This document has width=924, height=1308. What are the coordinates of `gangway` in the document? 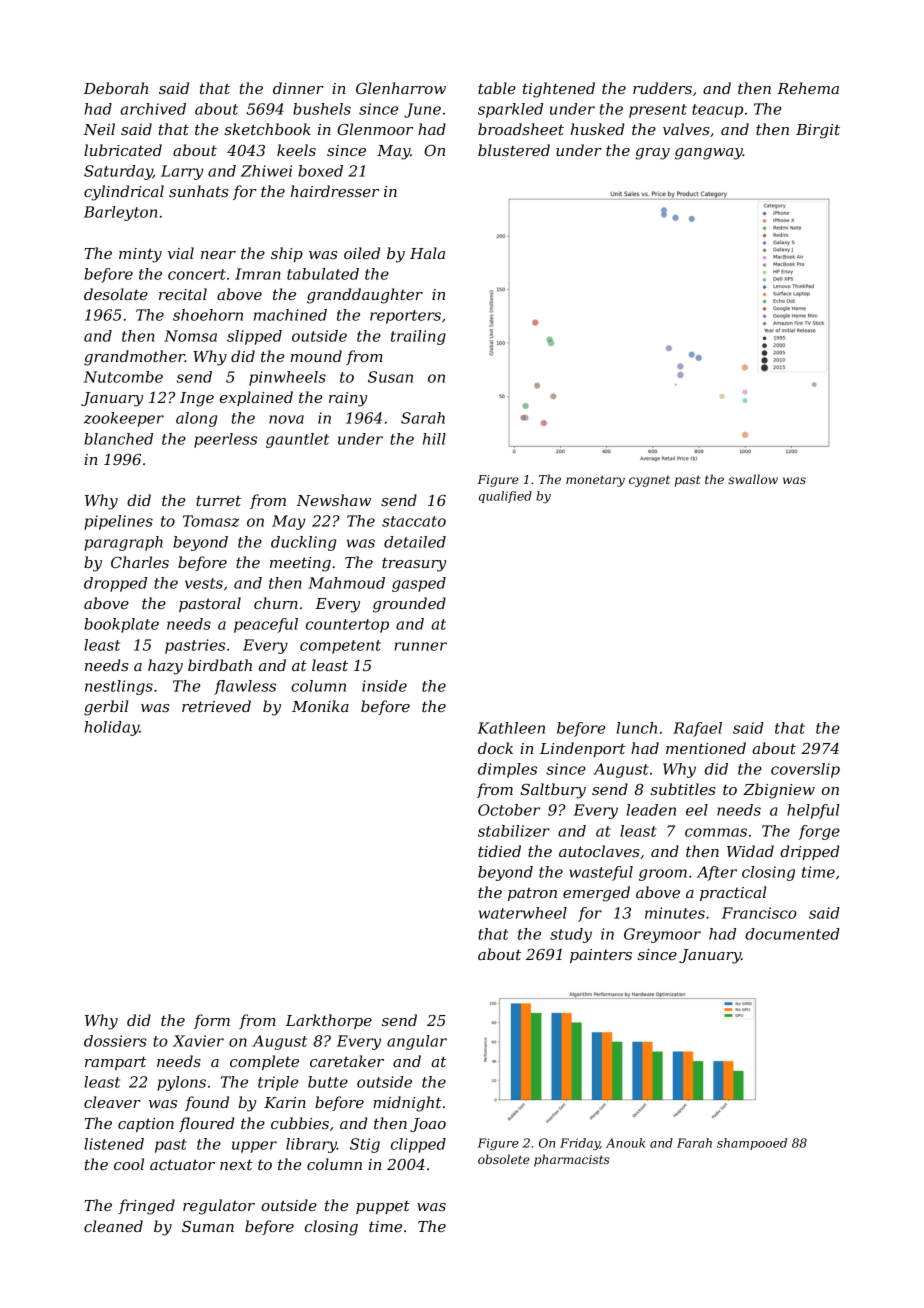 It's located at (709, 154).
